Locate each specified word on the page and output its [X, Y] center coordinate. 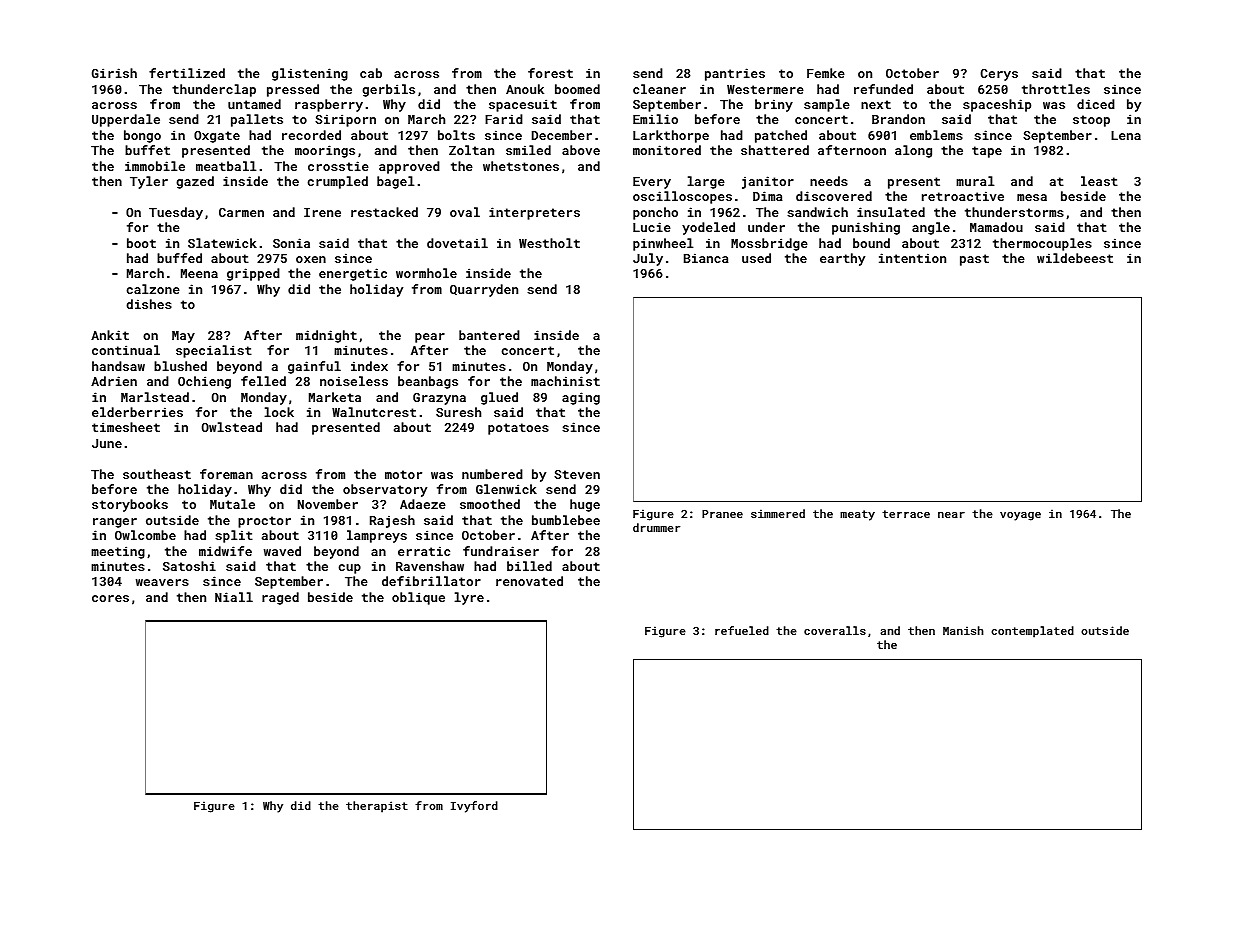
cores [110, 598]
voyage [1020, 516]
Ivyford [474, 807]
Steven [577, 474]
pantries [735, 74]
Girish [114, 73]
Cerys [999, 75]
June [107, 443]
